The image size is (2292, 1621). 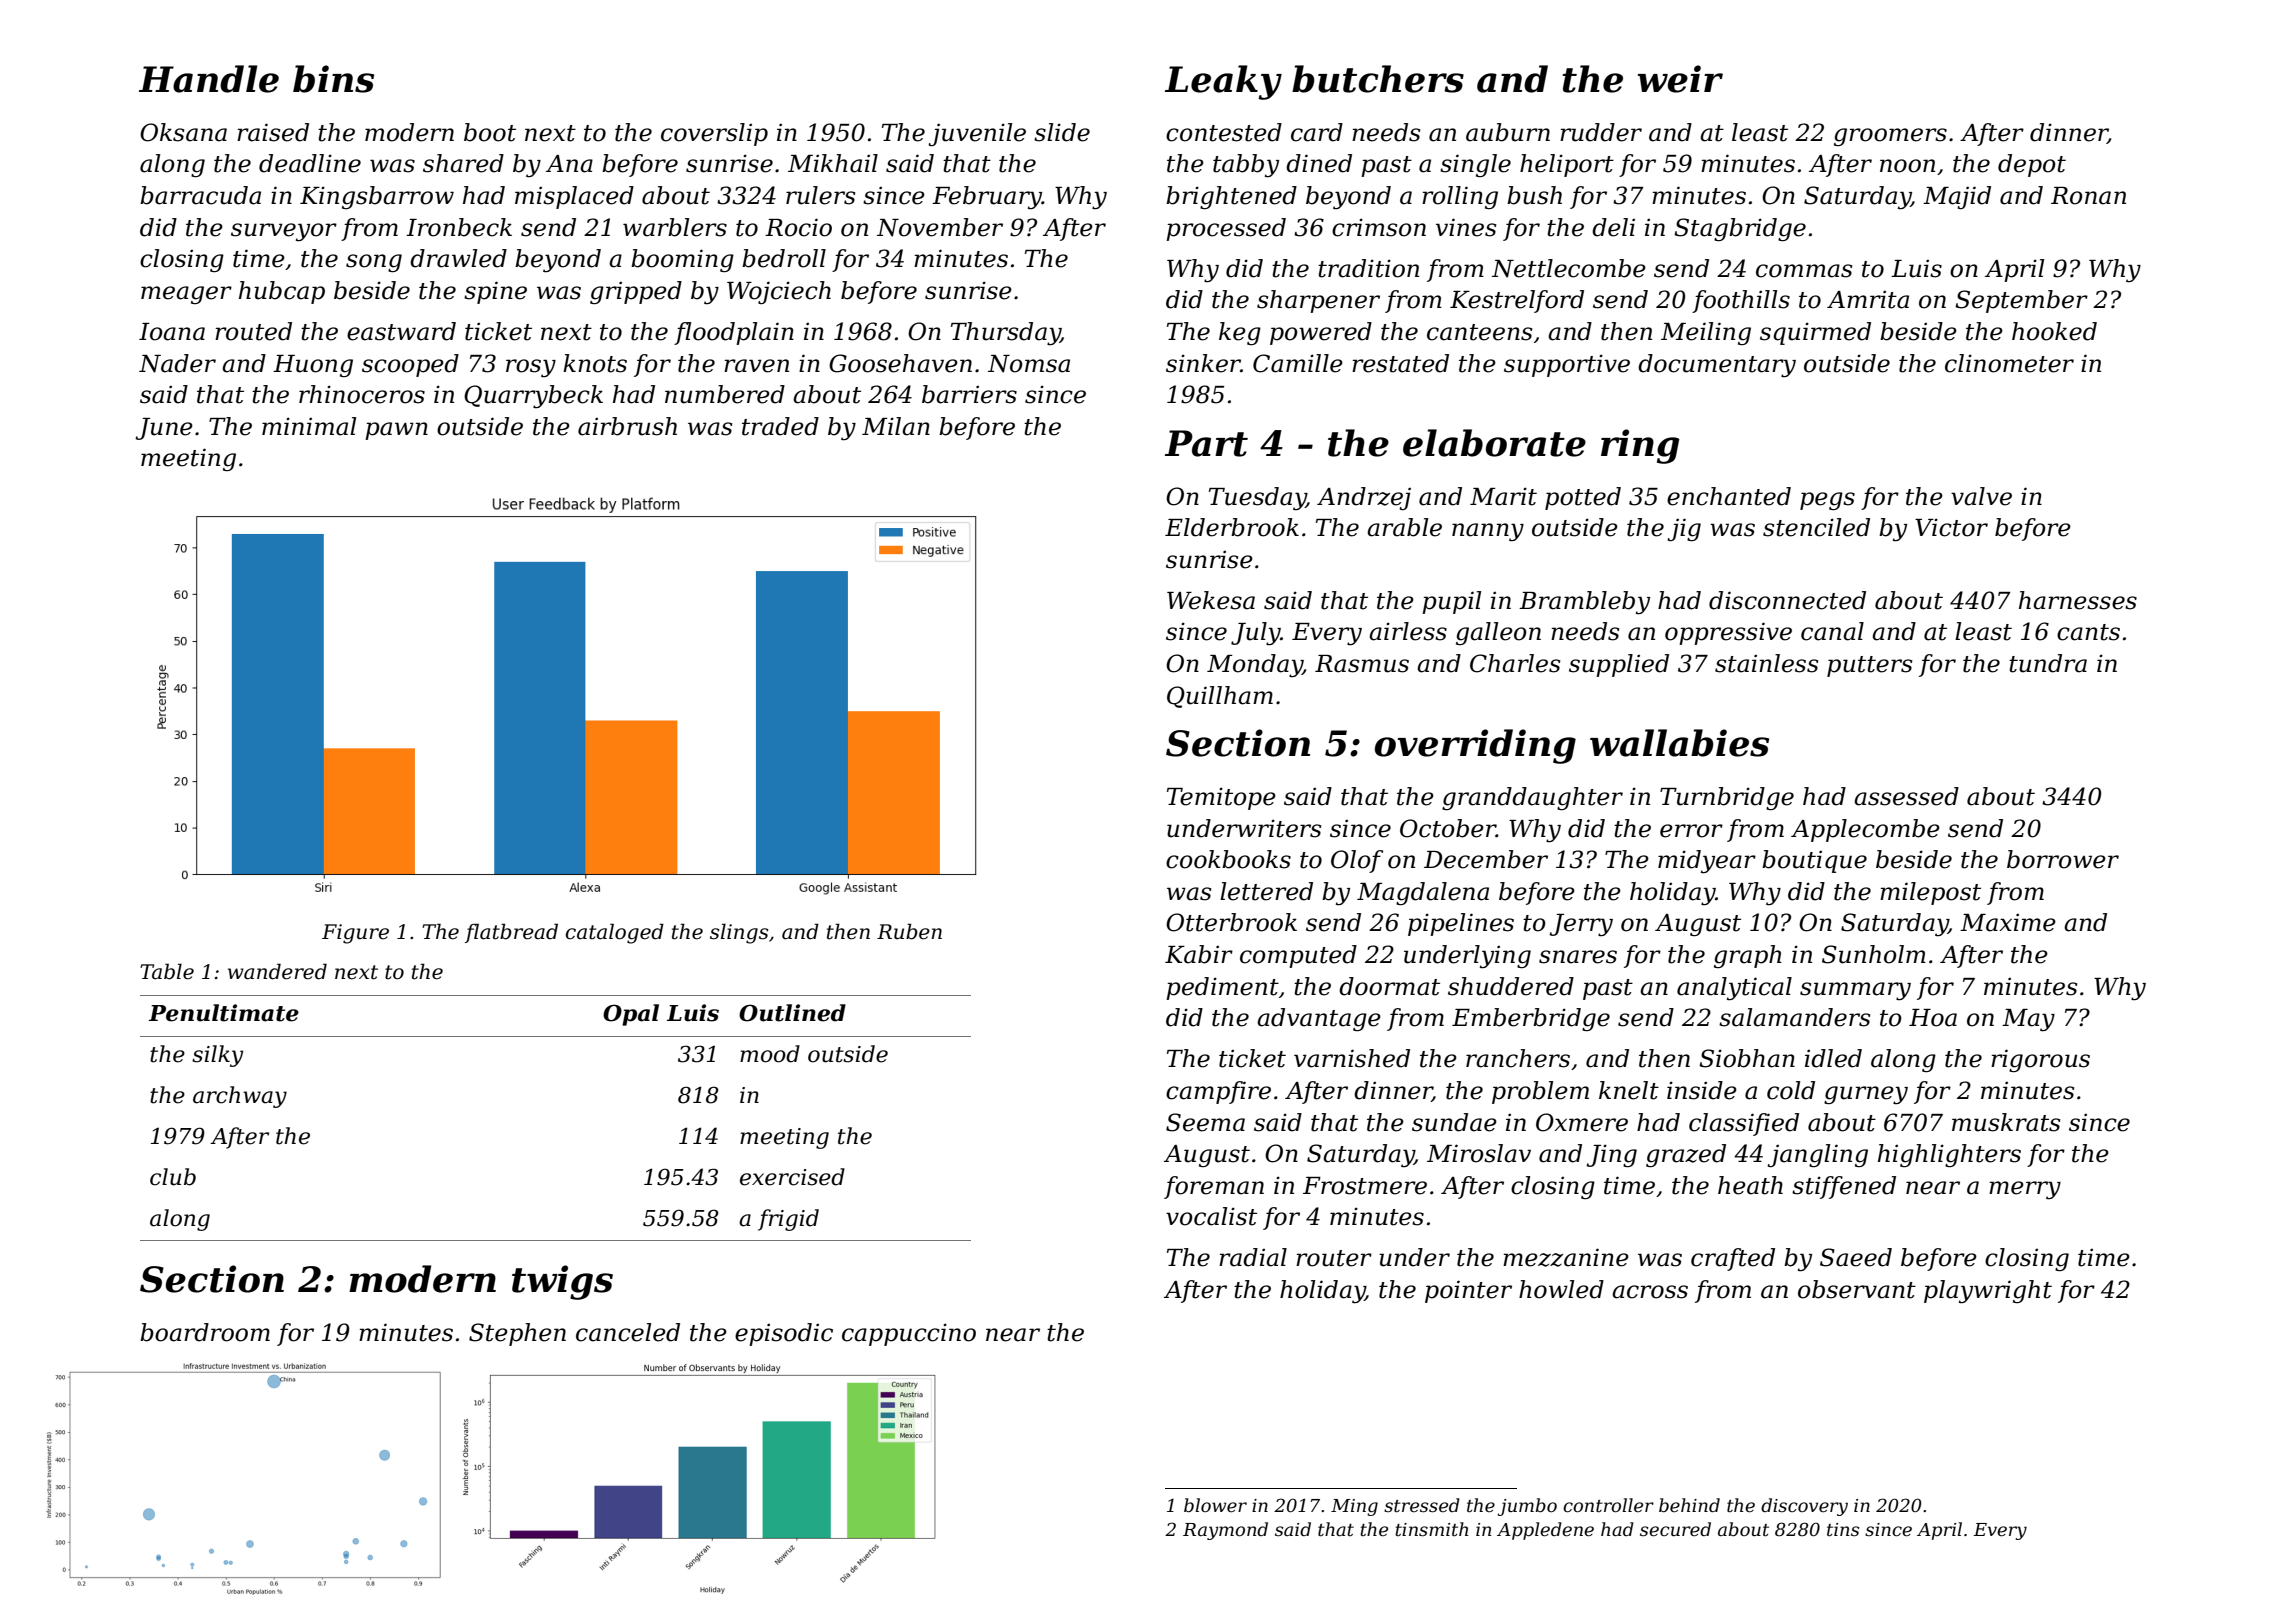 I want to click on wallabies, so click(x=1679, y=743).
